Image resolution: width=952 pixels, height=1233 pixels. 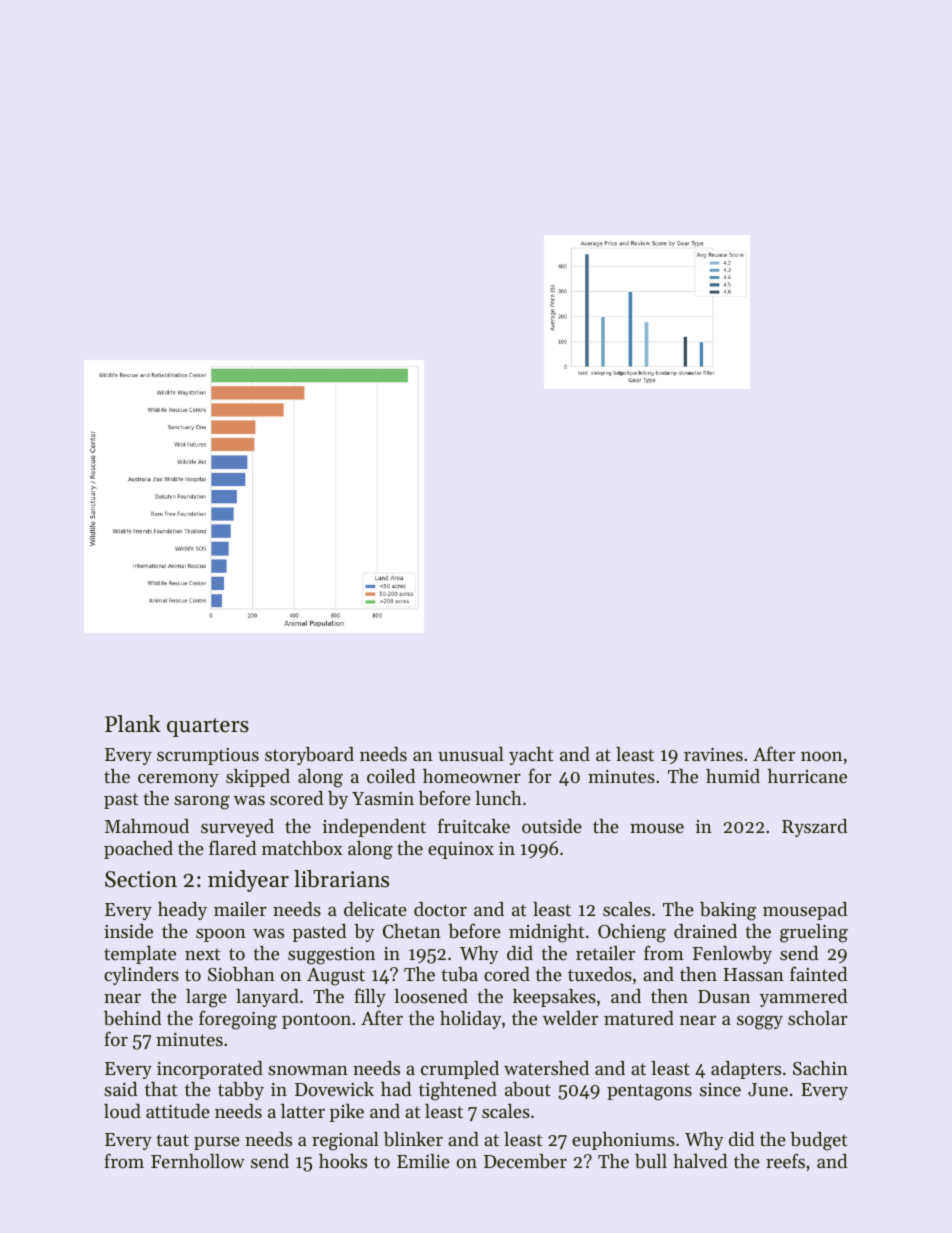 What do you see at coordinates (471, 754) in the screenshot?
I see `unusual` at bounding box center [471, 754].
